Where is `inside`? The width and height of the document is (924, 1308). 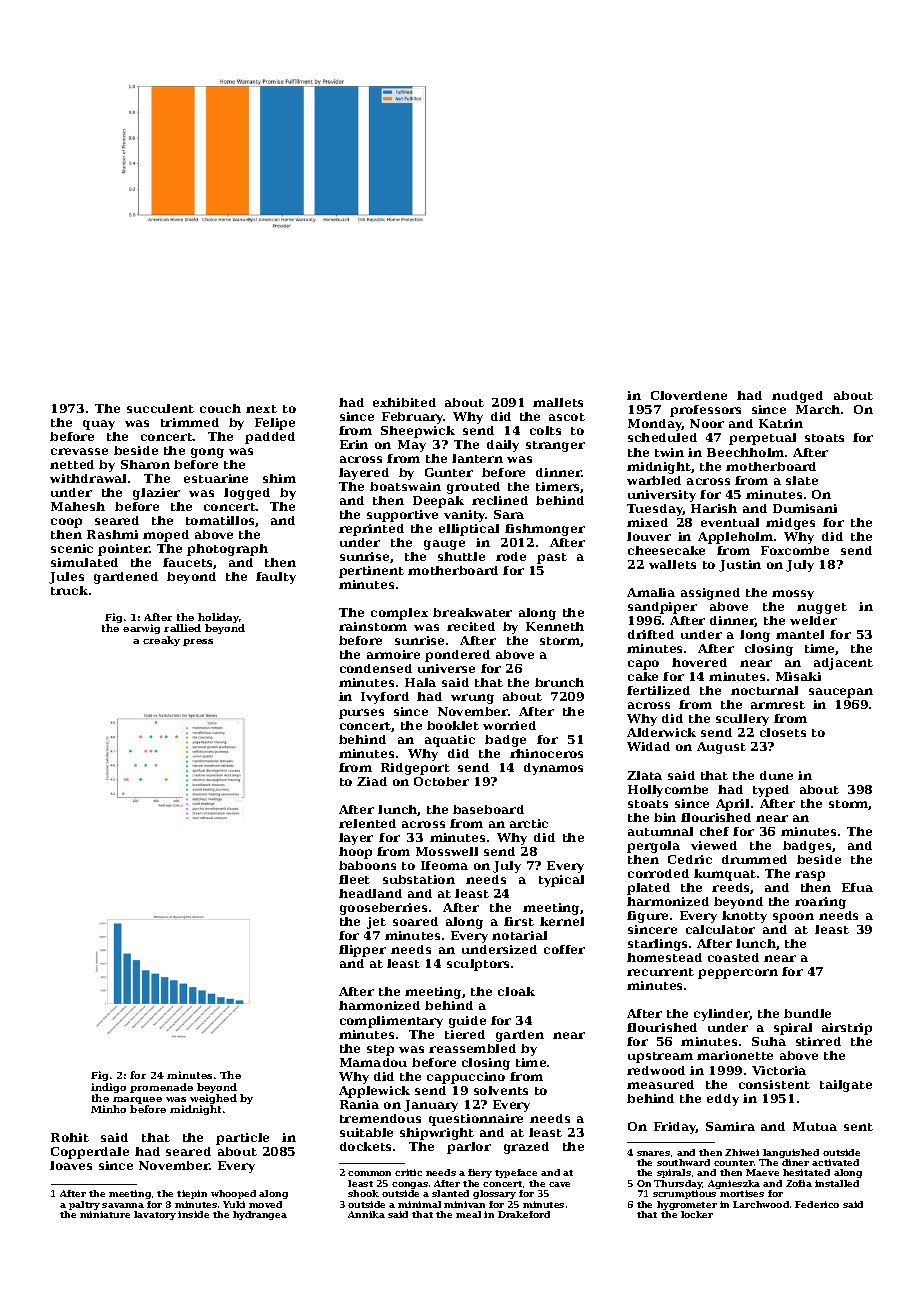
inside is located at coordinates (193, 1214).
